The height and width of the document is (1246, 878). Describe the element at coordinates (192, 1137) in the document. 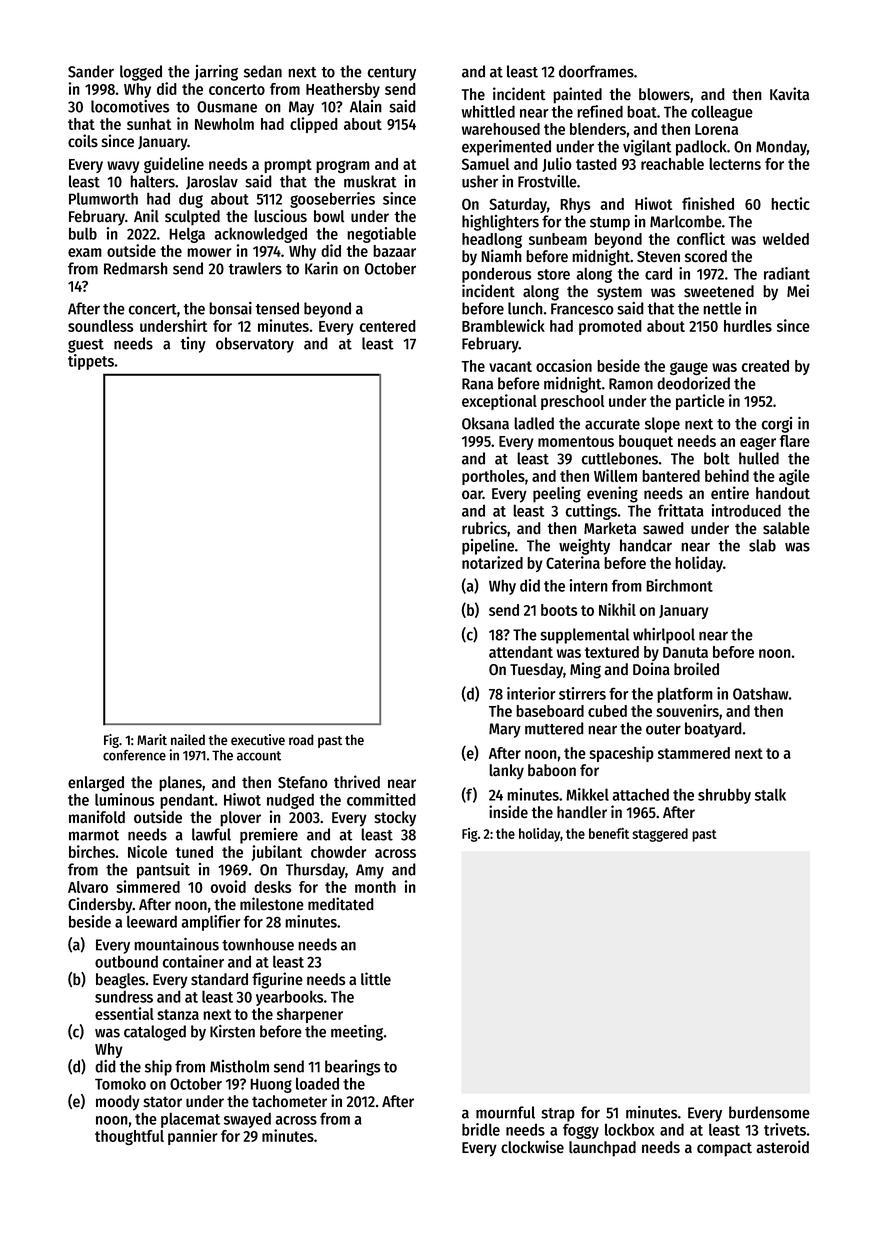

I see `pannier` at that location.
